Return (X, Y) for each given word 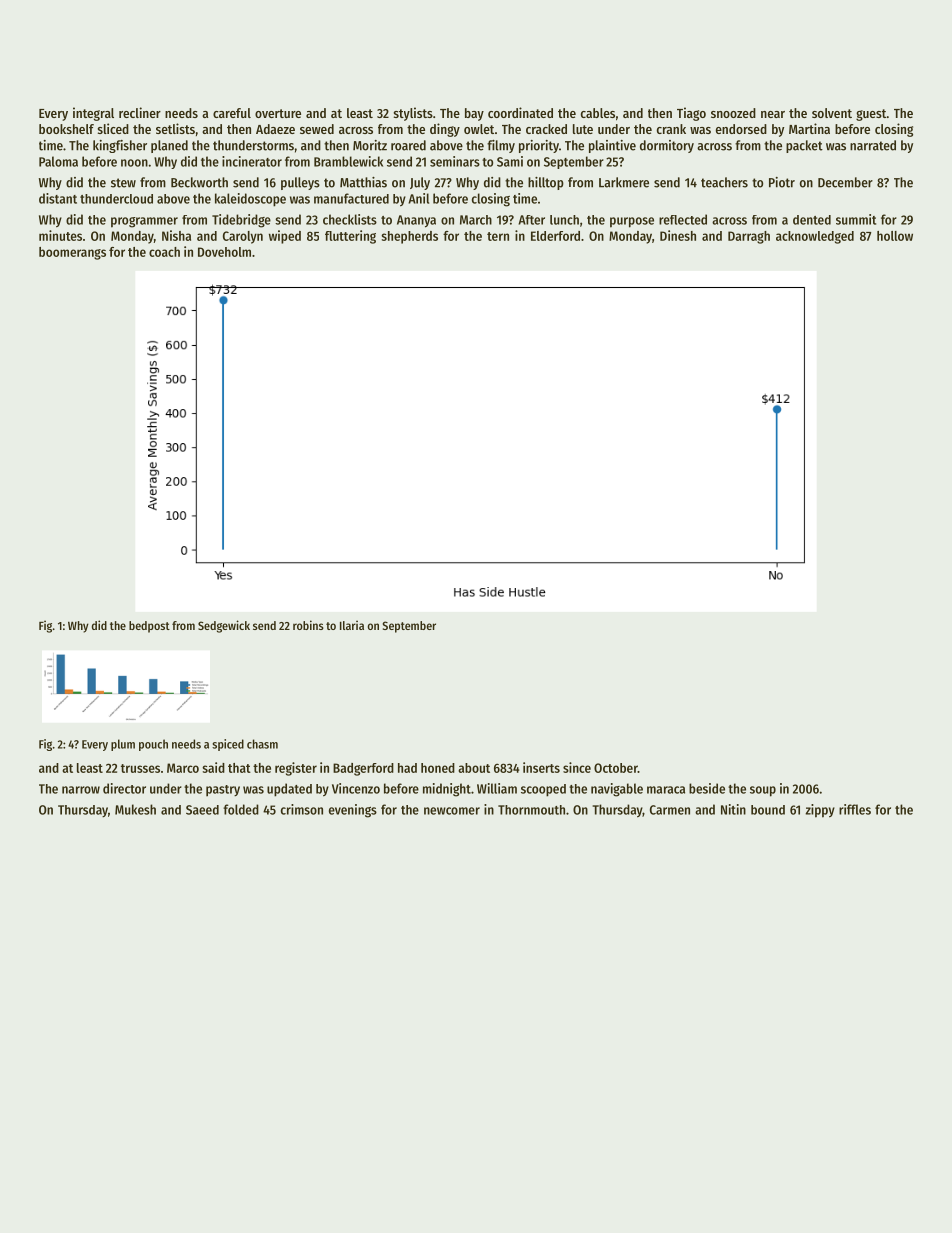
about (474, 768)
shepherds (409, 237)
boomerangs (72, 253)
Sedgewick (224, 626)
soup (763, 791)
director (124, 788)
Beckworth (199, 182)
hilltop (546, 183)
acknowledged (815, 237)
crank (671, 129)
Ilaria (352, 625)
